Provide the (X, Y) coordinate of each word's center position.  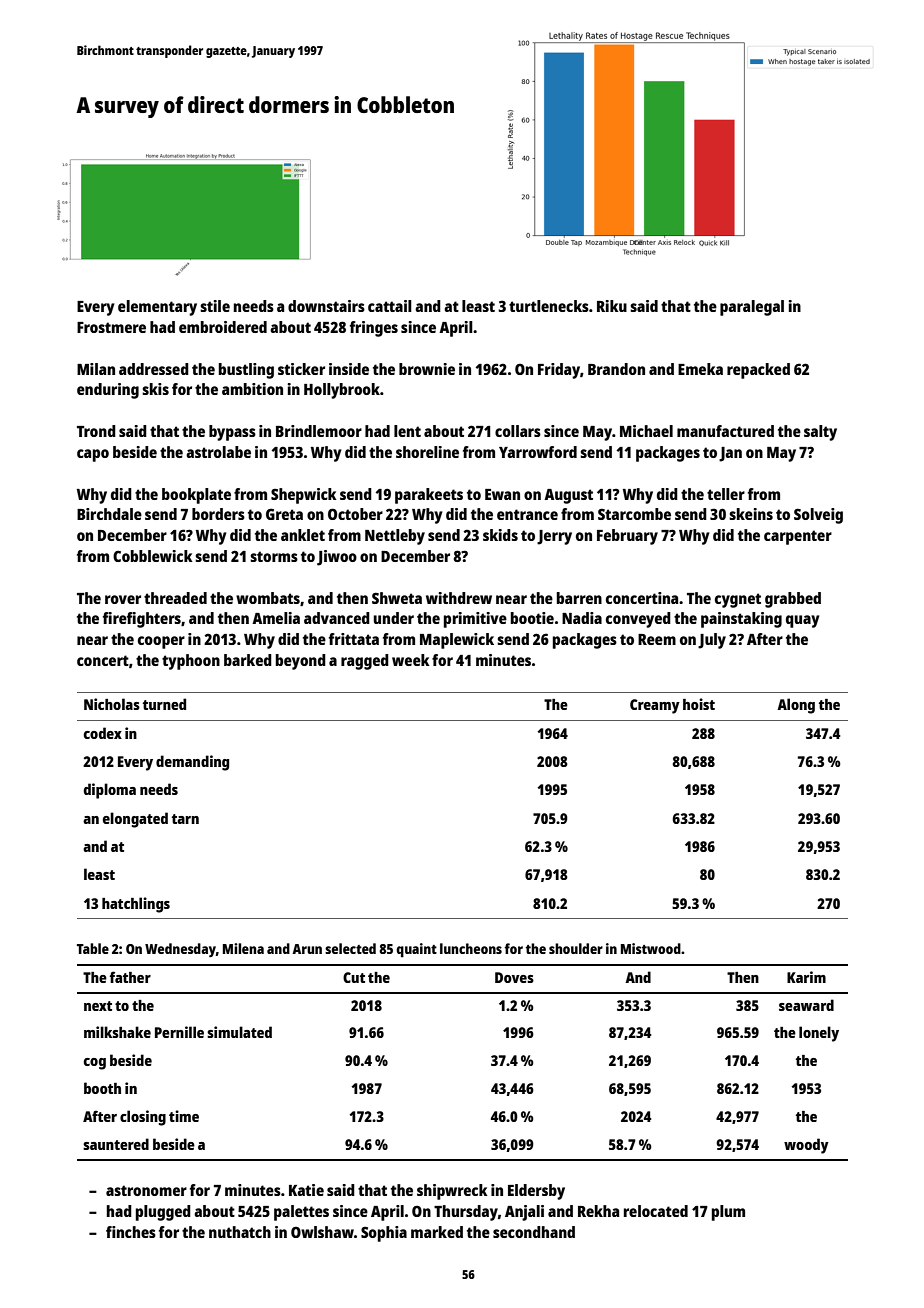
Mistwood (651, 948)
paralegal (752, 308)
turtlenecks (549, 306)
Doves (514, 977)
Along (796, 706)
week (411, 660)
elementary (157, 308)
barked (248, 660)
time (184, 1116)
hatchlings (136, 905)
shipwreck (452, 1192)
